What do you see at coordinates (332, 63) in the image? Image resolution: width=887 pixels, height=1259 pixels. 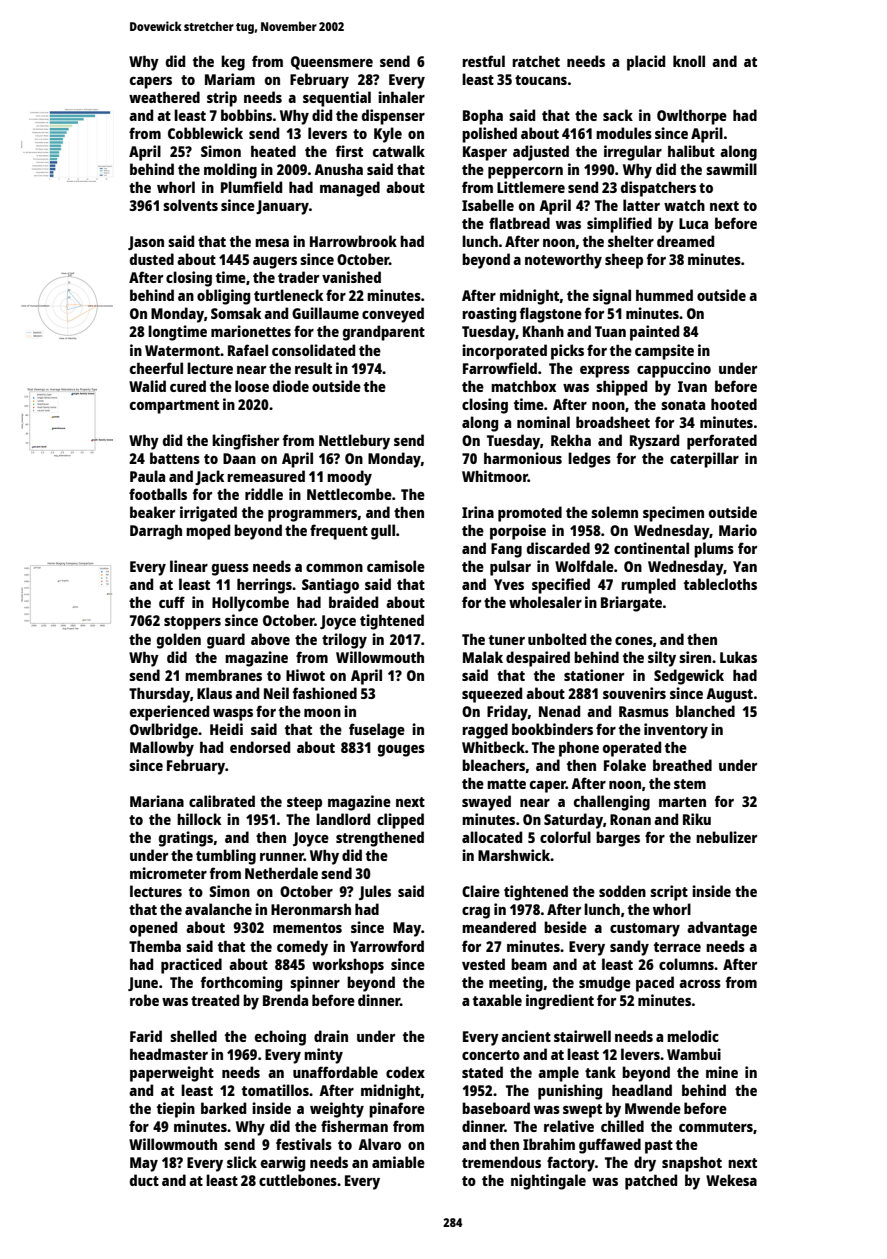 I see `Queensmere` at bounding box center [332, 63].
